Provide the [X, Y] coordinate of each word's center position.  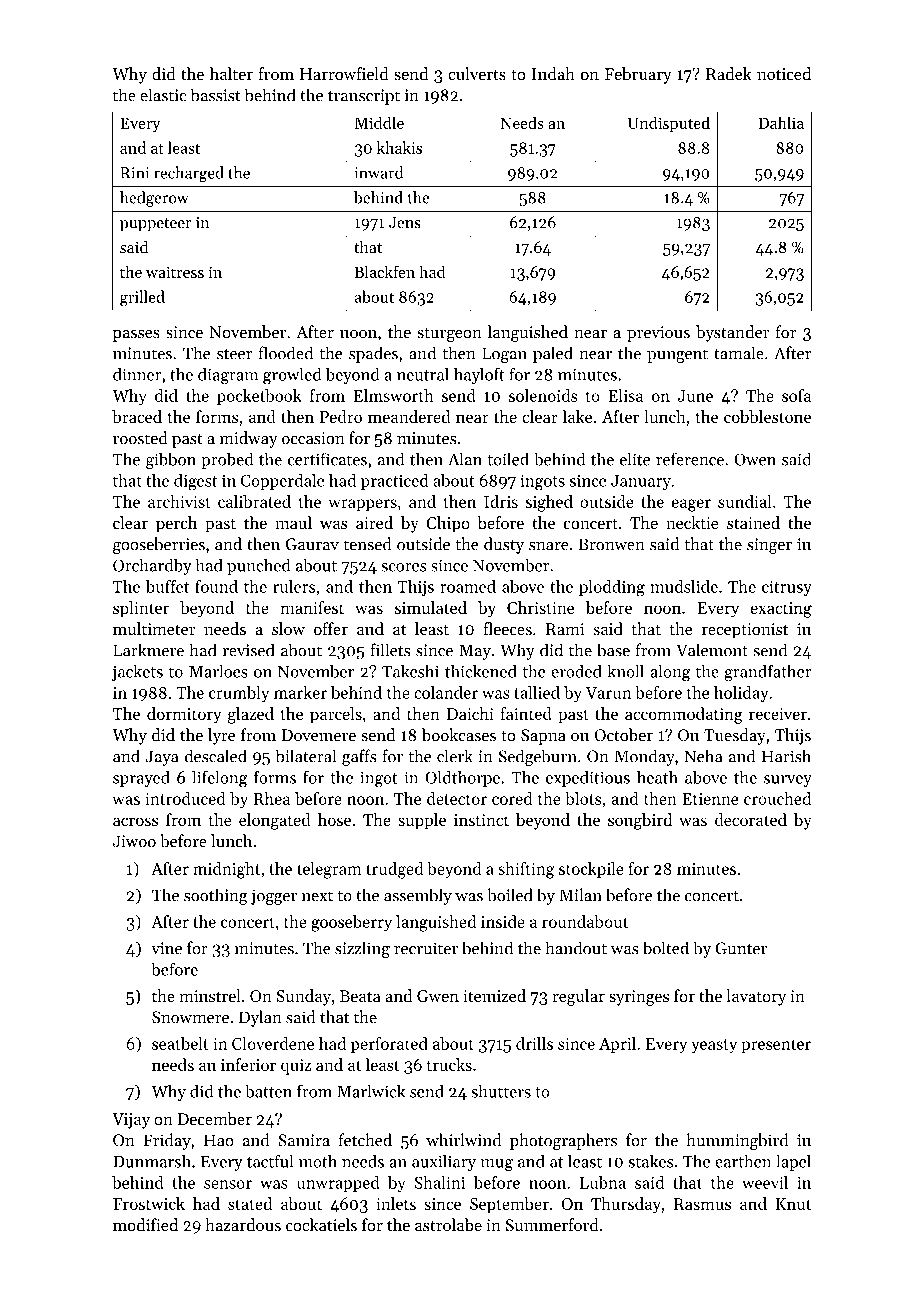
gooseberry [351, 923]
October [624, 735]
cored [512, 798]
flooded [286, 353]
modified [145, 1225]
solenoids [543, 395]
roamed [468, 586]
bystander [732, 333]
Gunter [741, 948]
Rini [134, 173]
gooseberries [159, 545]
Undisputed [669, 124]
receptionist [745, 631]
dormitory [184, 715]
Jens [405, 223]
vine [166, 948]
